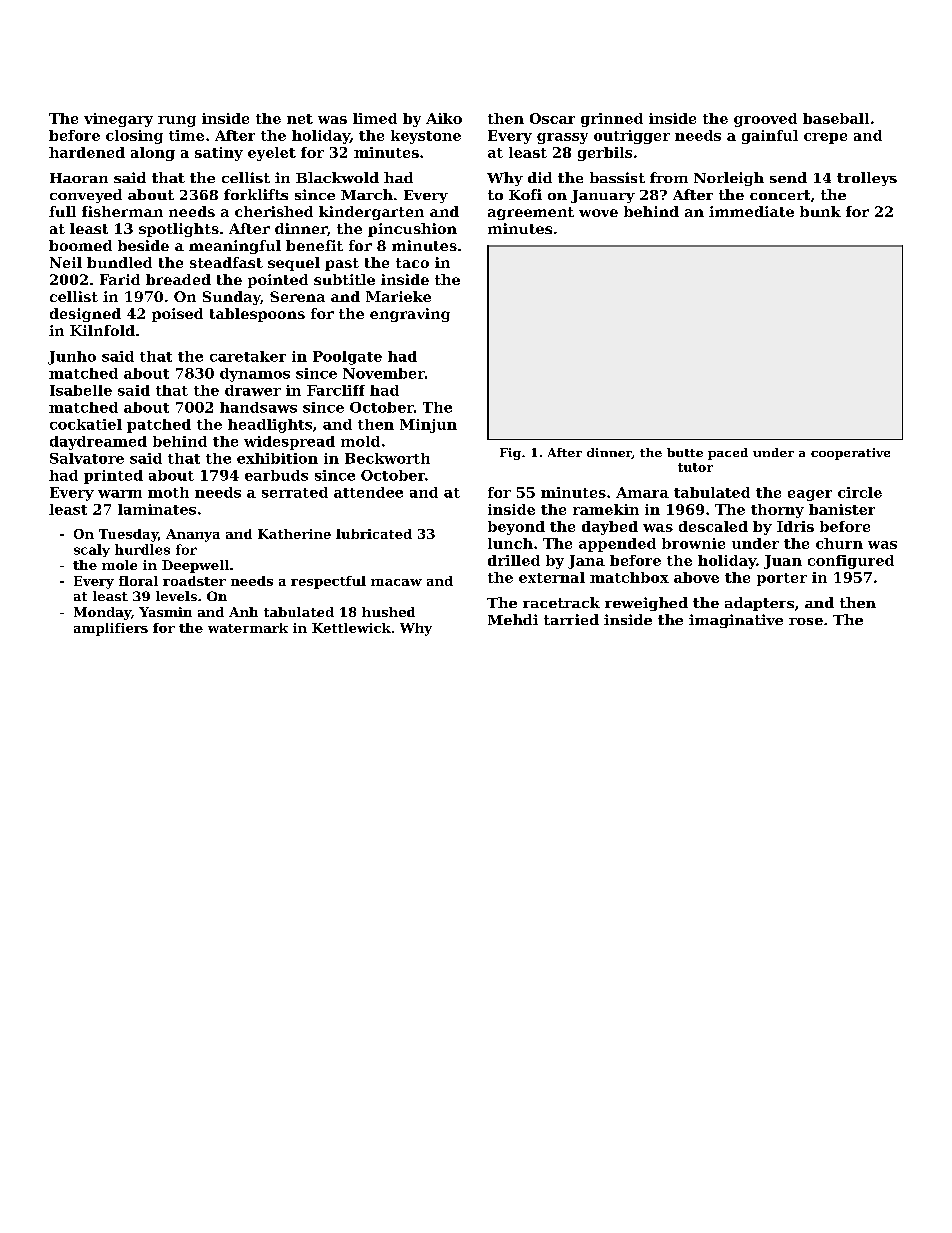  Describe the element at coordinates (629, 577) in the screenshot. I see `matchbox` at that location.
